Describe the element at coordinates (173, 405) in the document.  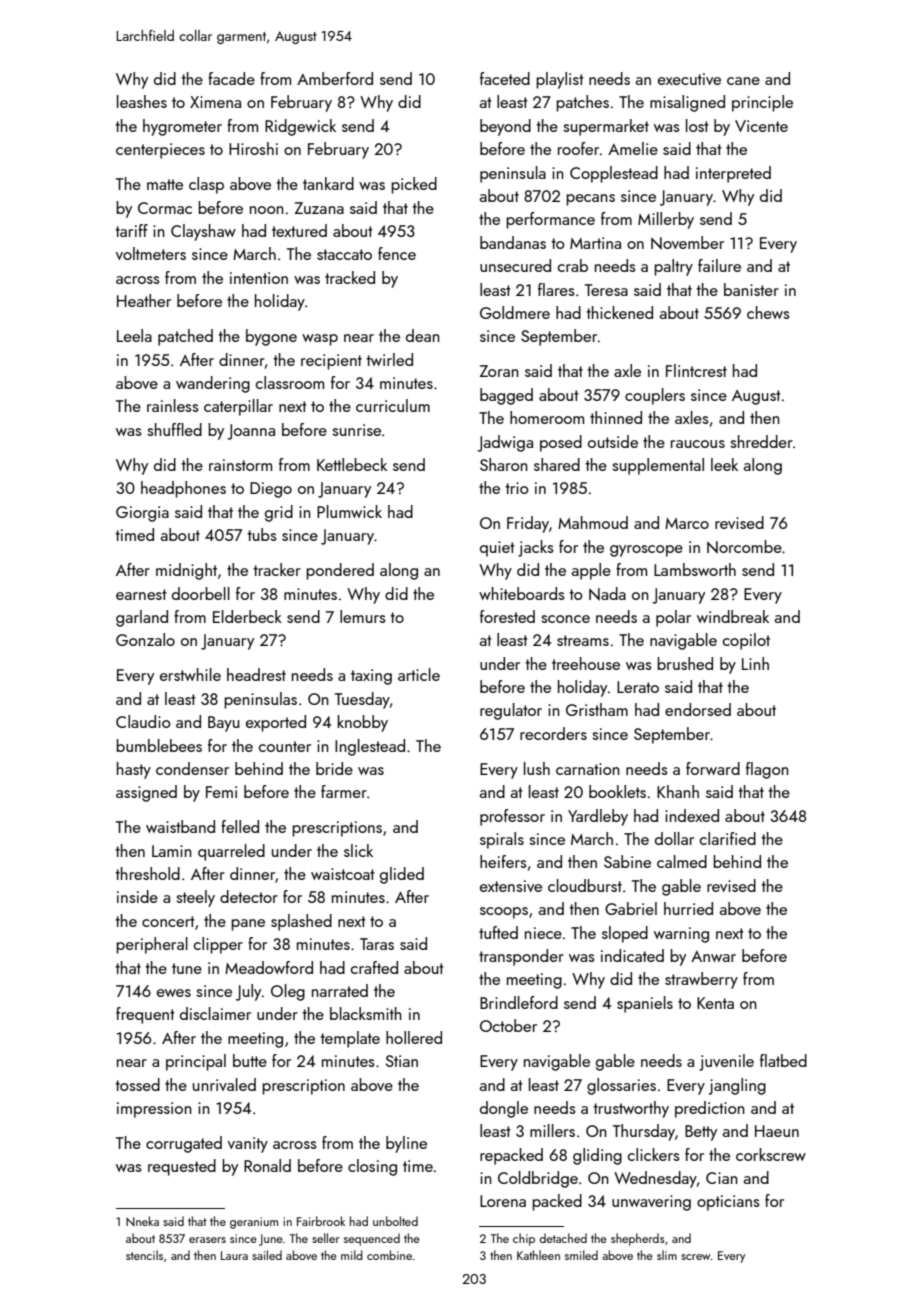
I see `rainless` at that location.
